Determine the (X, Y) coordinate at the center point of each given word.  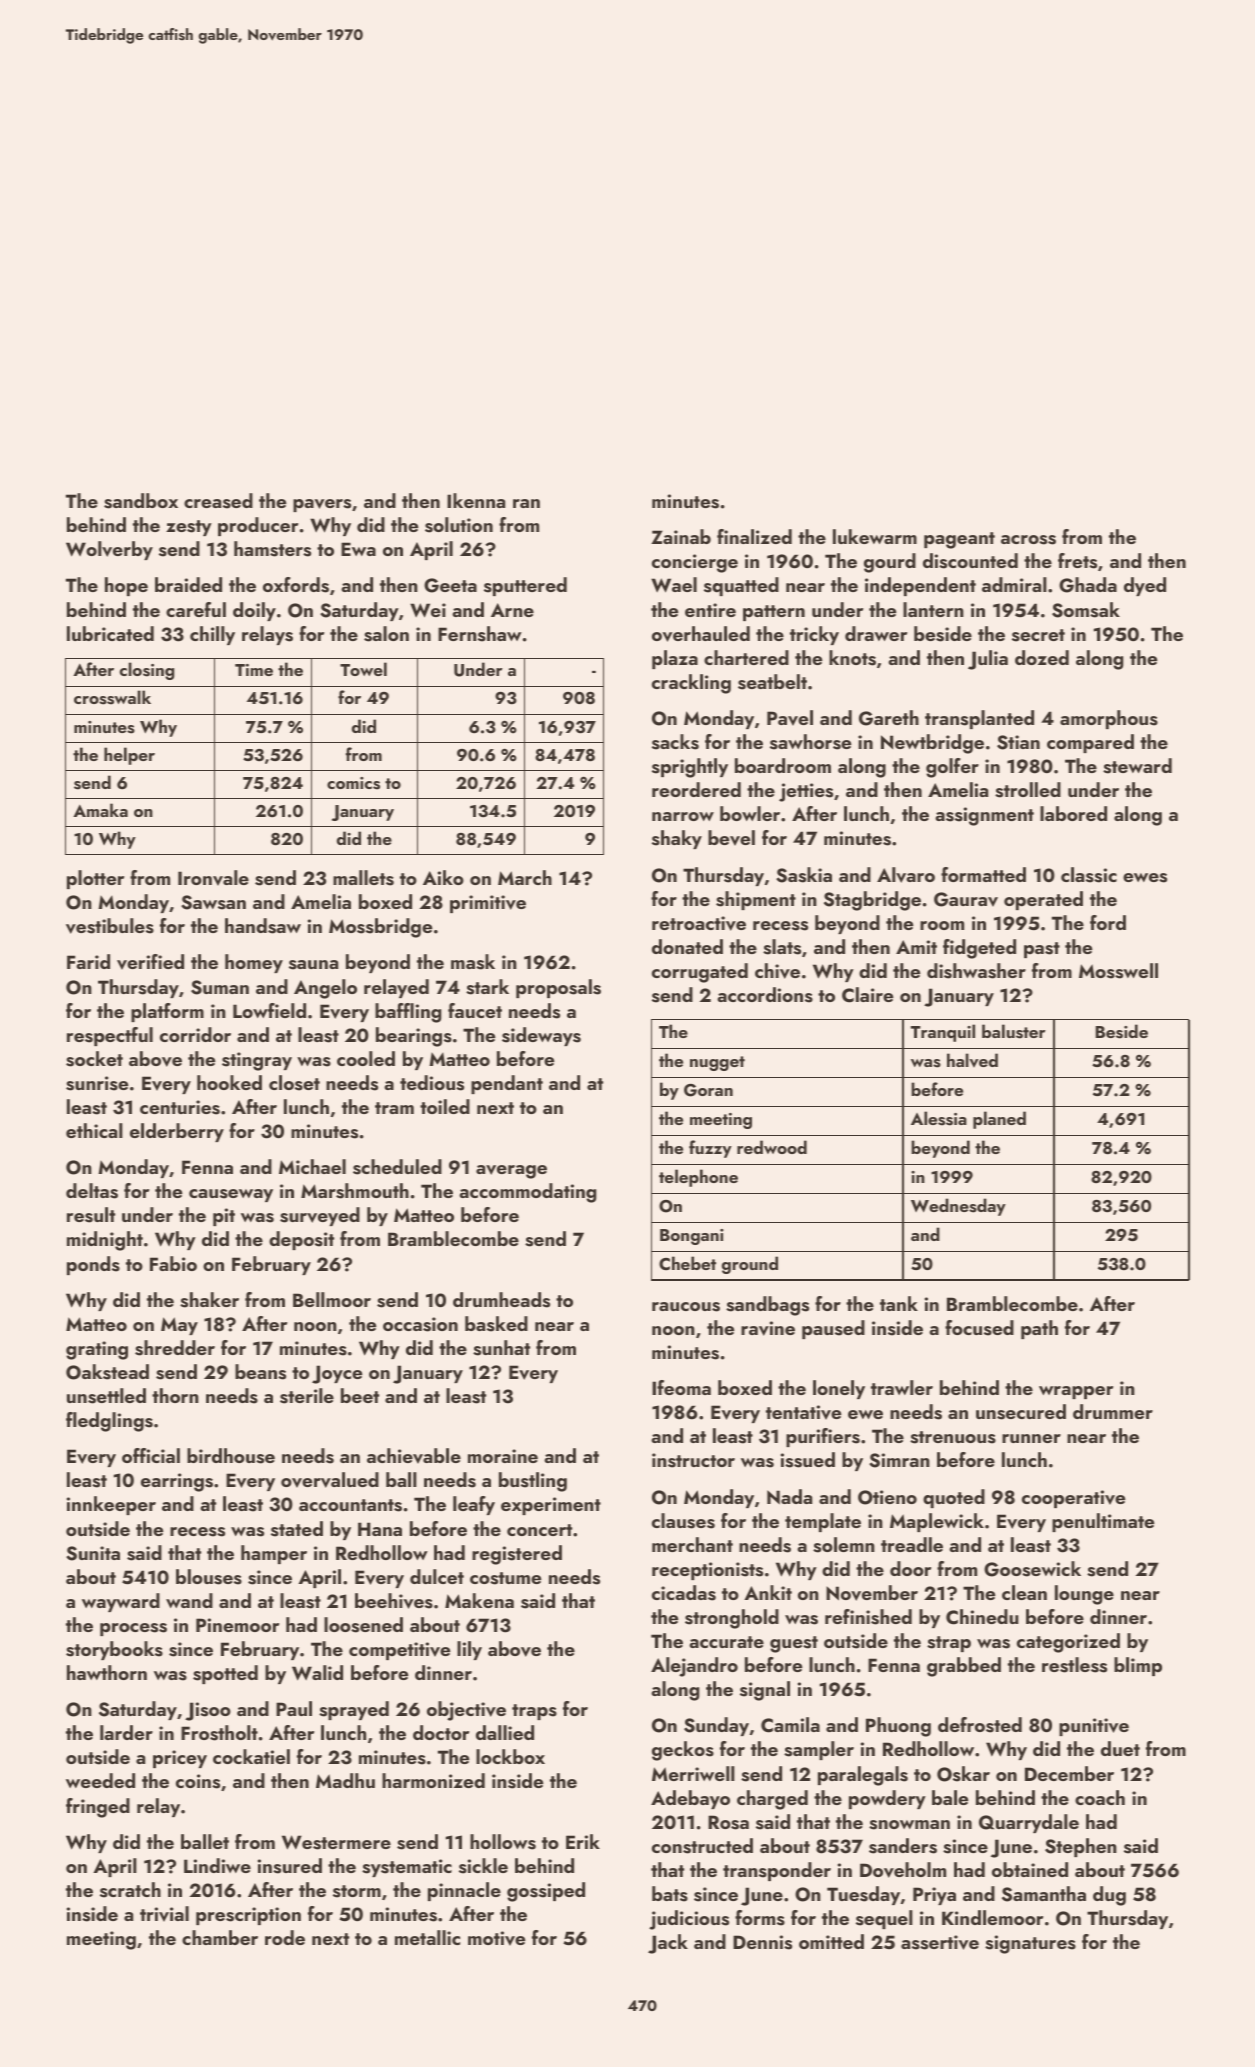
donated (687, 946)
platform (167, 1012)
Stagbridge (872, 901)
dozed (1042, 657)
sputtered (525, 586)
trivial (164, 1914)
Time (254, 670)
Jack (668, 1944)
